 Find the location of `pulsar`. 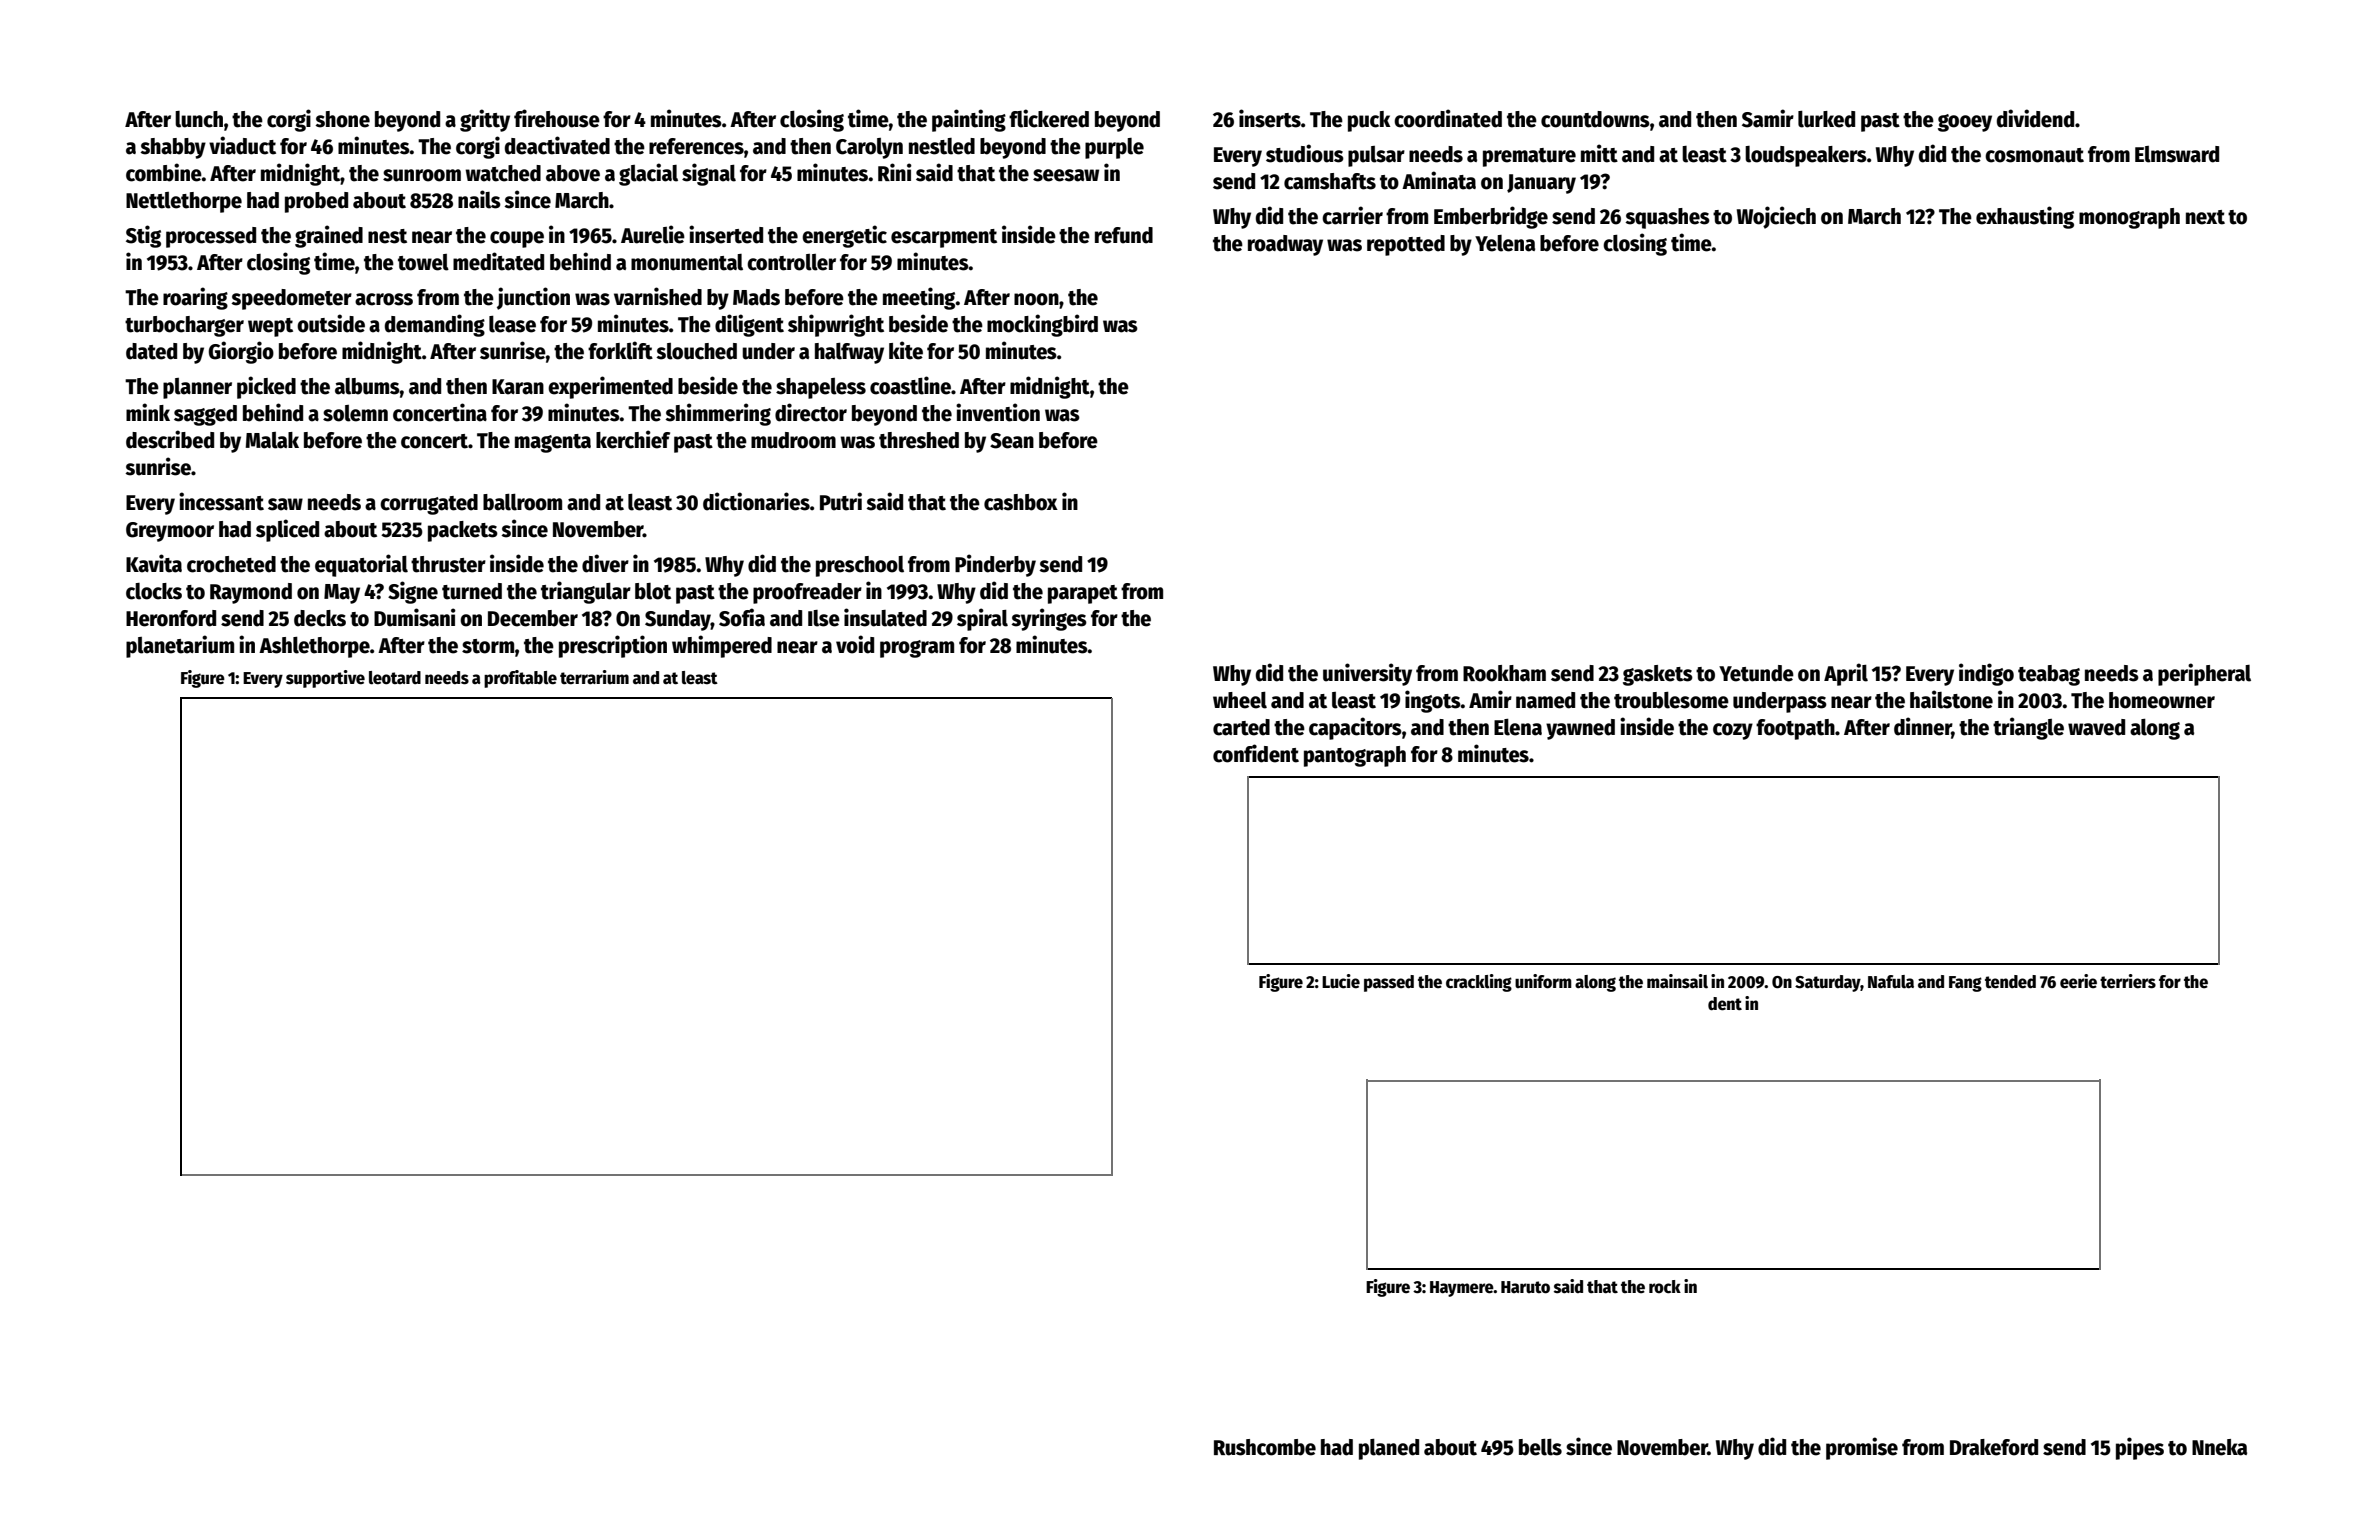

pulsar is located at coordinates (1376, 156).
